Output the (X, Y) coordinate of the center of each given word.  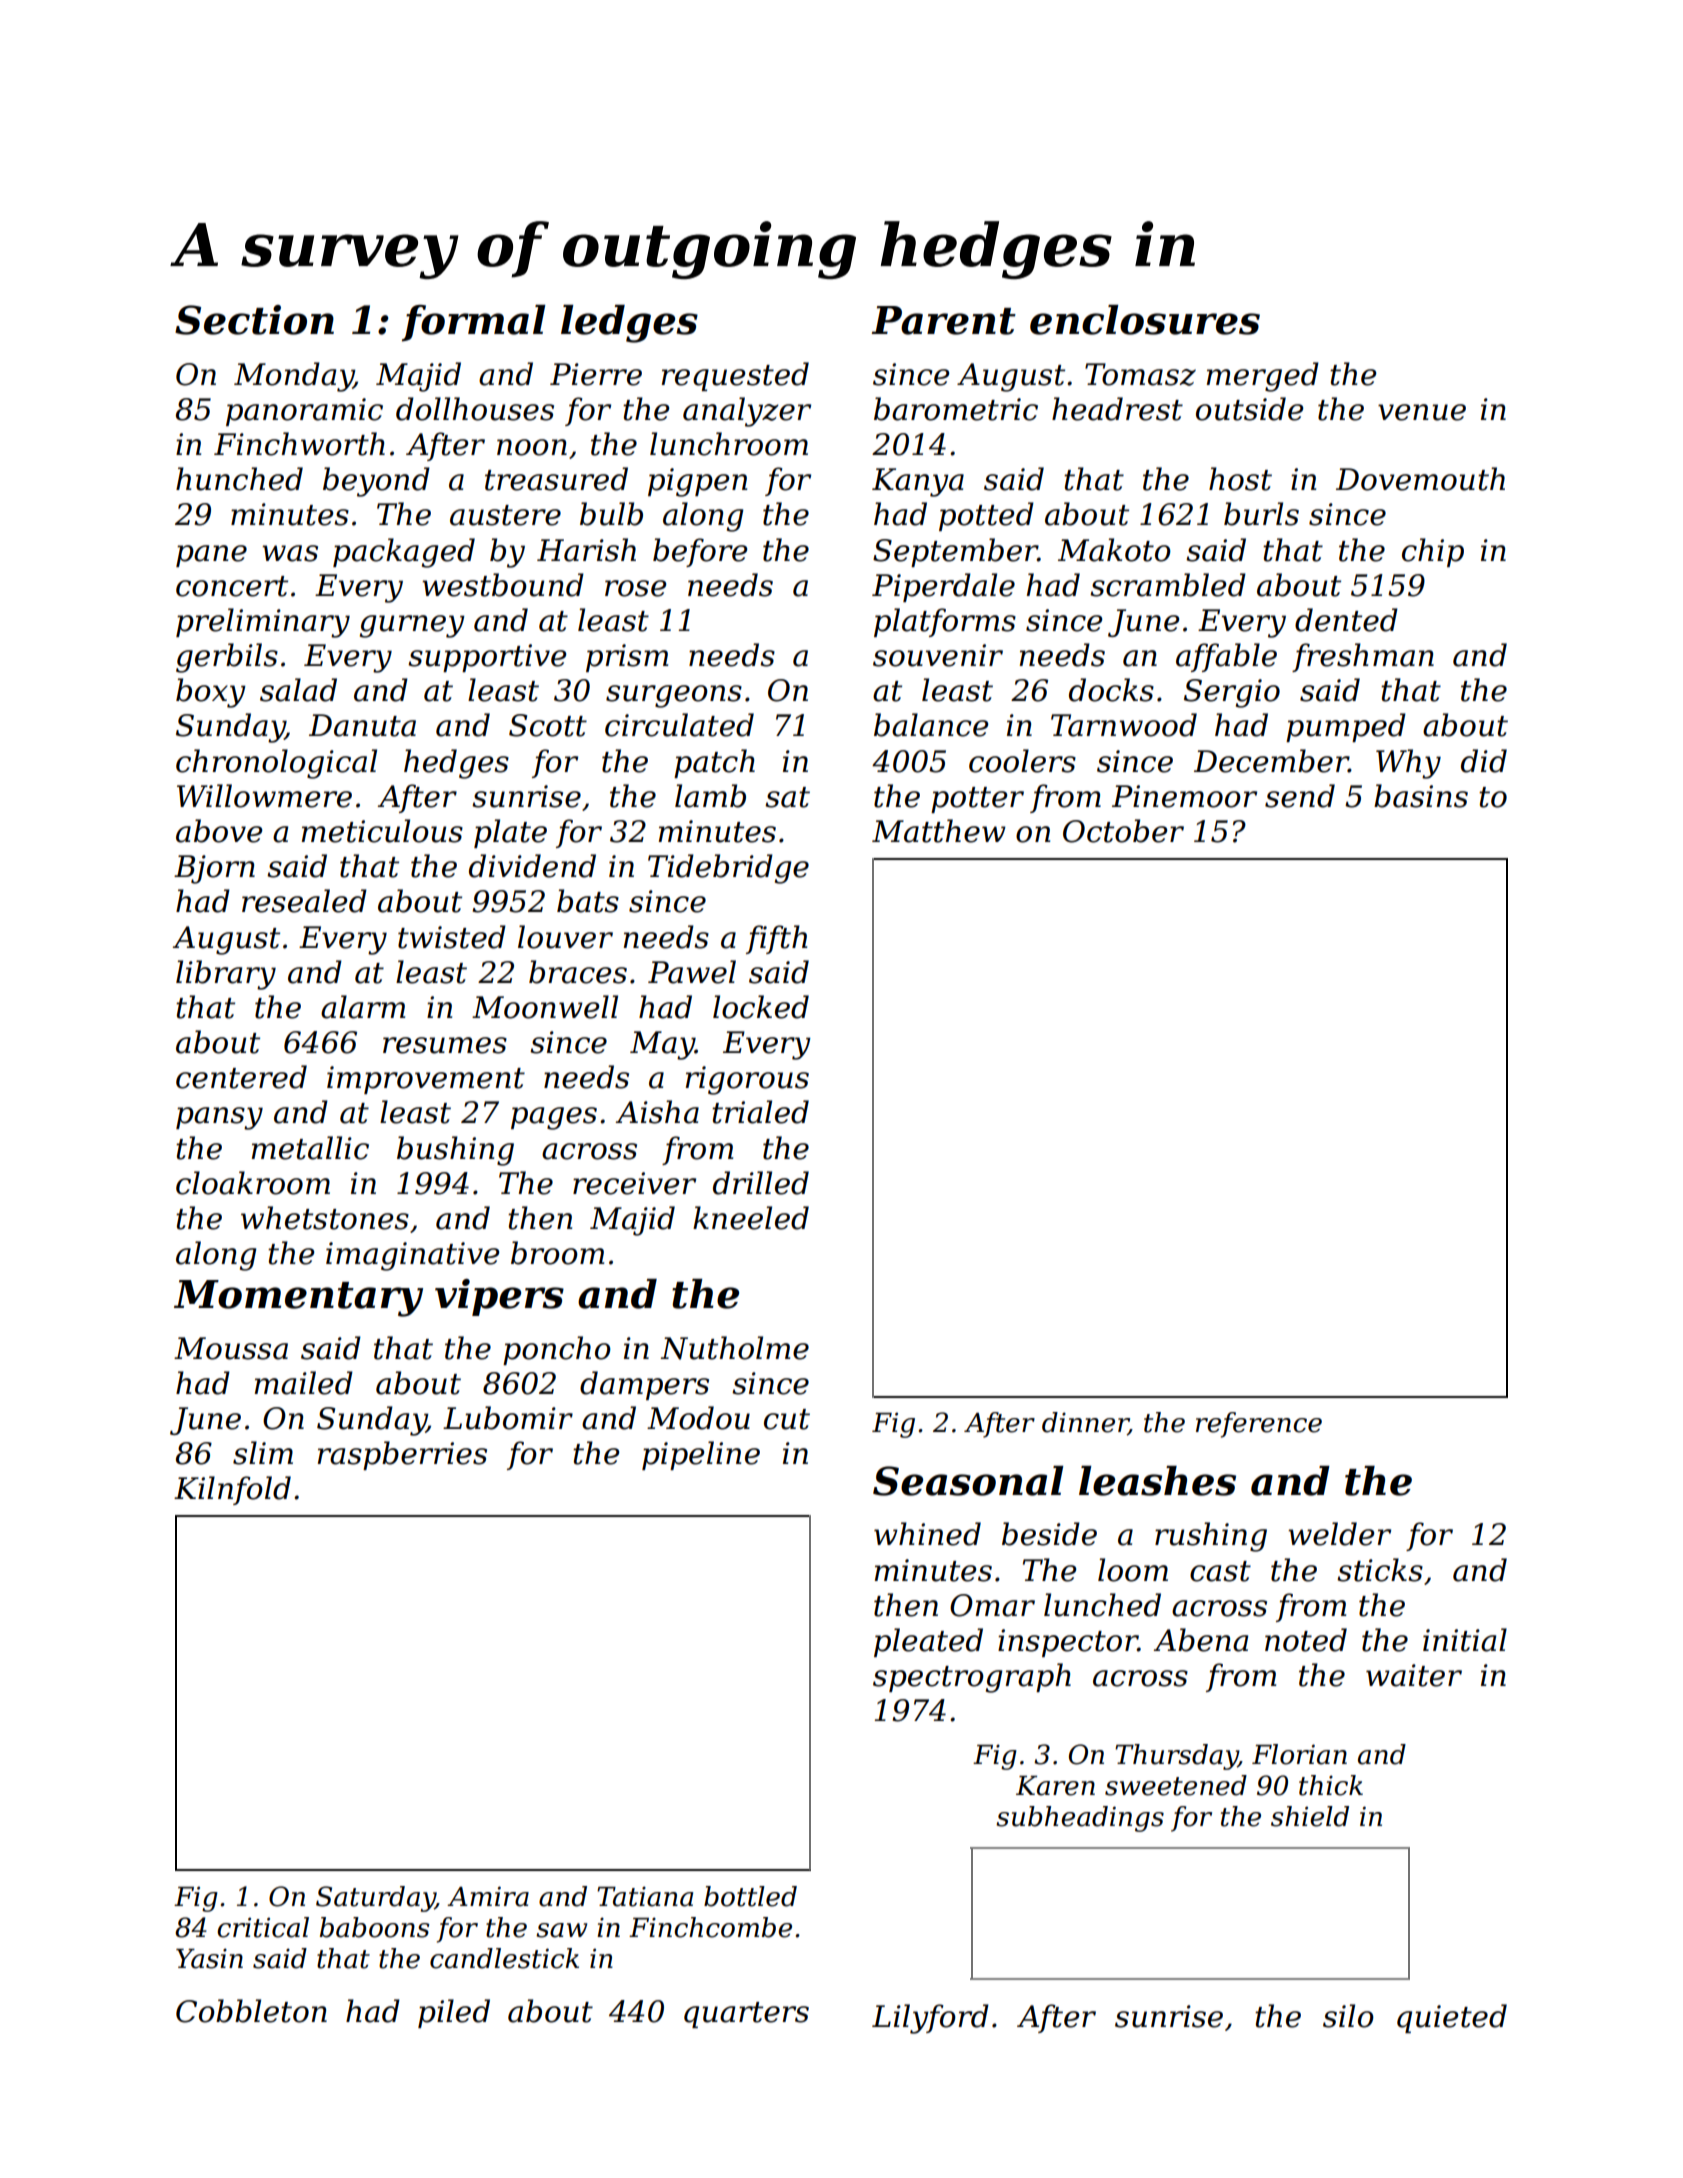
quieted (1452, 2018)
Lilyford (930, 2019)
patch (714, 763)
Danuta (362, 725)
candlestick (504, 1958)
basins (1421, 796)
